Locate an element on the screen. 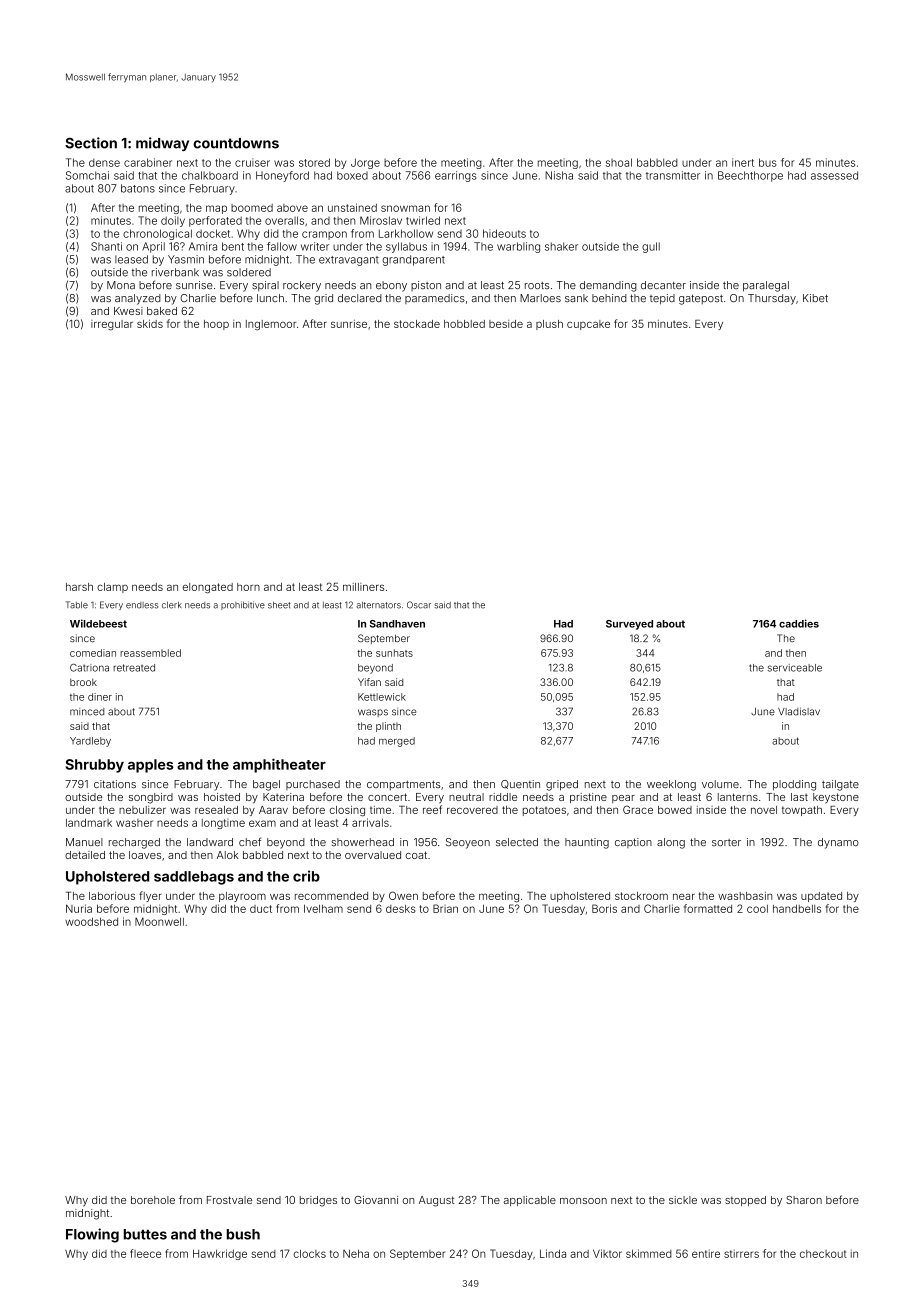 Image resolution: width=924 pixels, height=1314 pixels. Surveyed is located at coordinates (629, 625).
